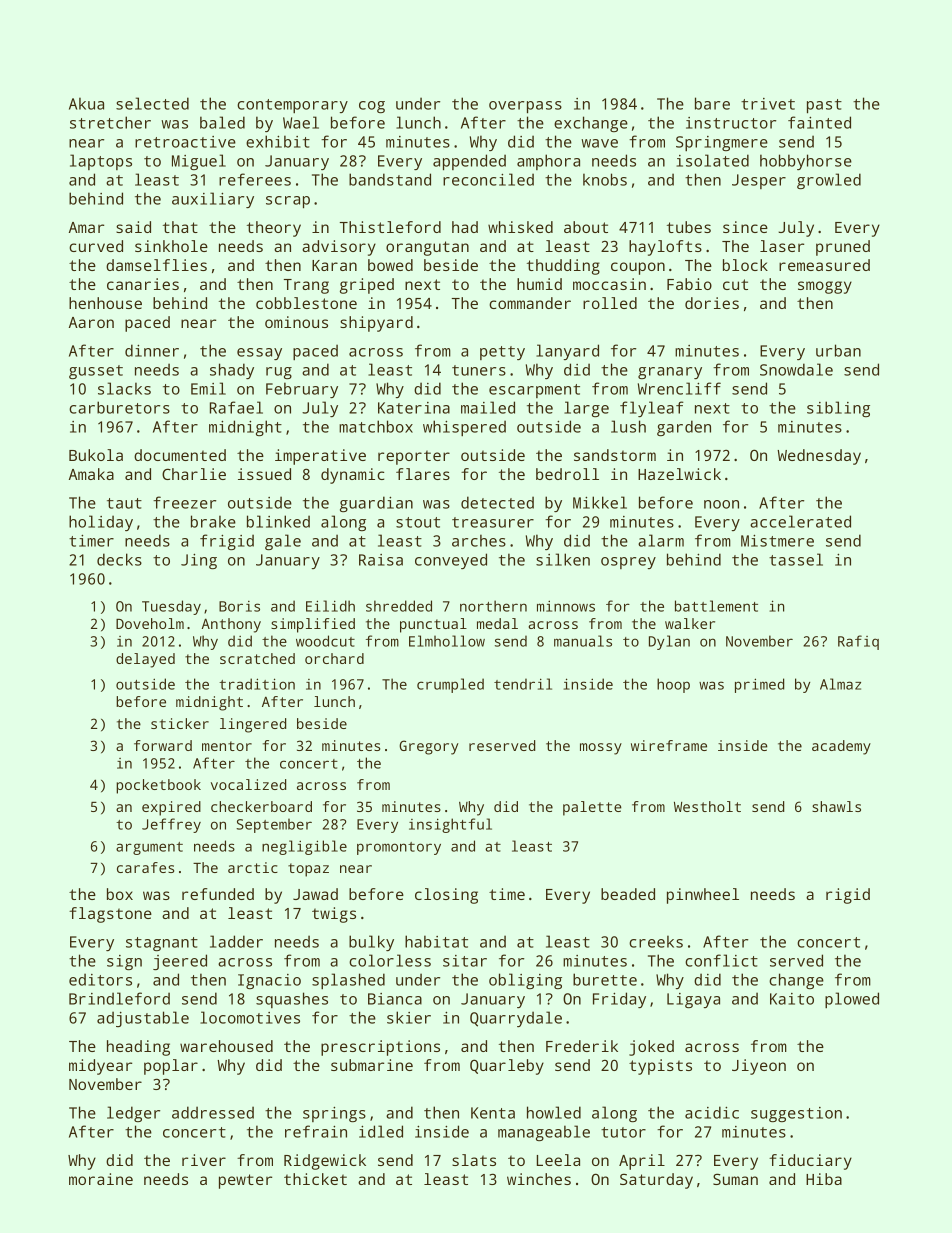  Describe the element at coordinates (525, 107) in the page. I see `overpass` at that location.
